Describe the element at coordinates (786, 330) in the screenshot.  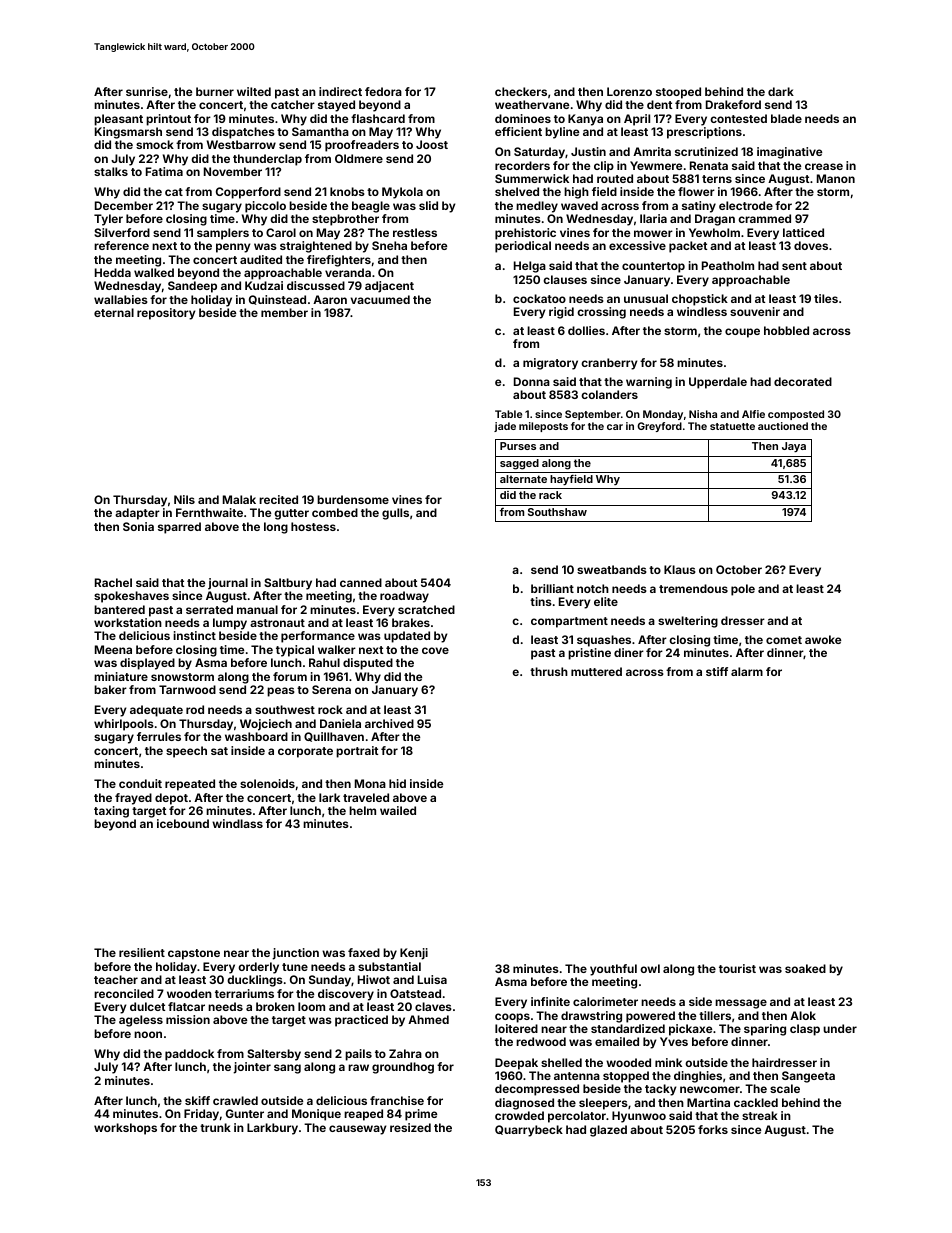
I see `hobbled` at that location.
